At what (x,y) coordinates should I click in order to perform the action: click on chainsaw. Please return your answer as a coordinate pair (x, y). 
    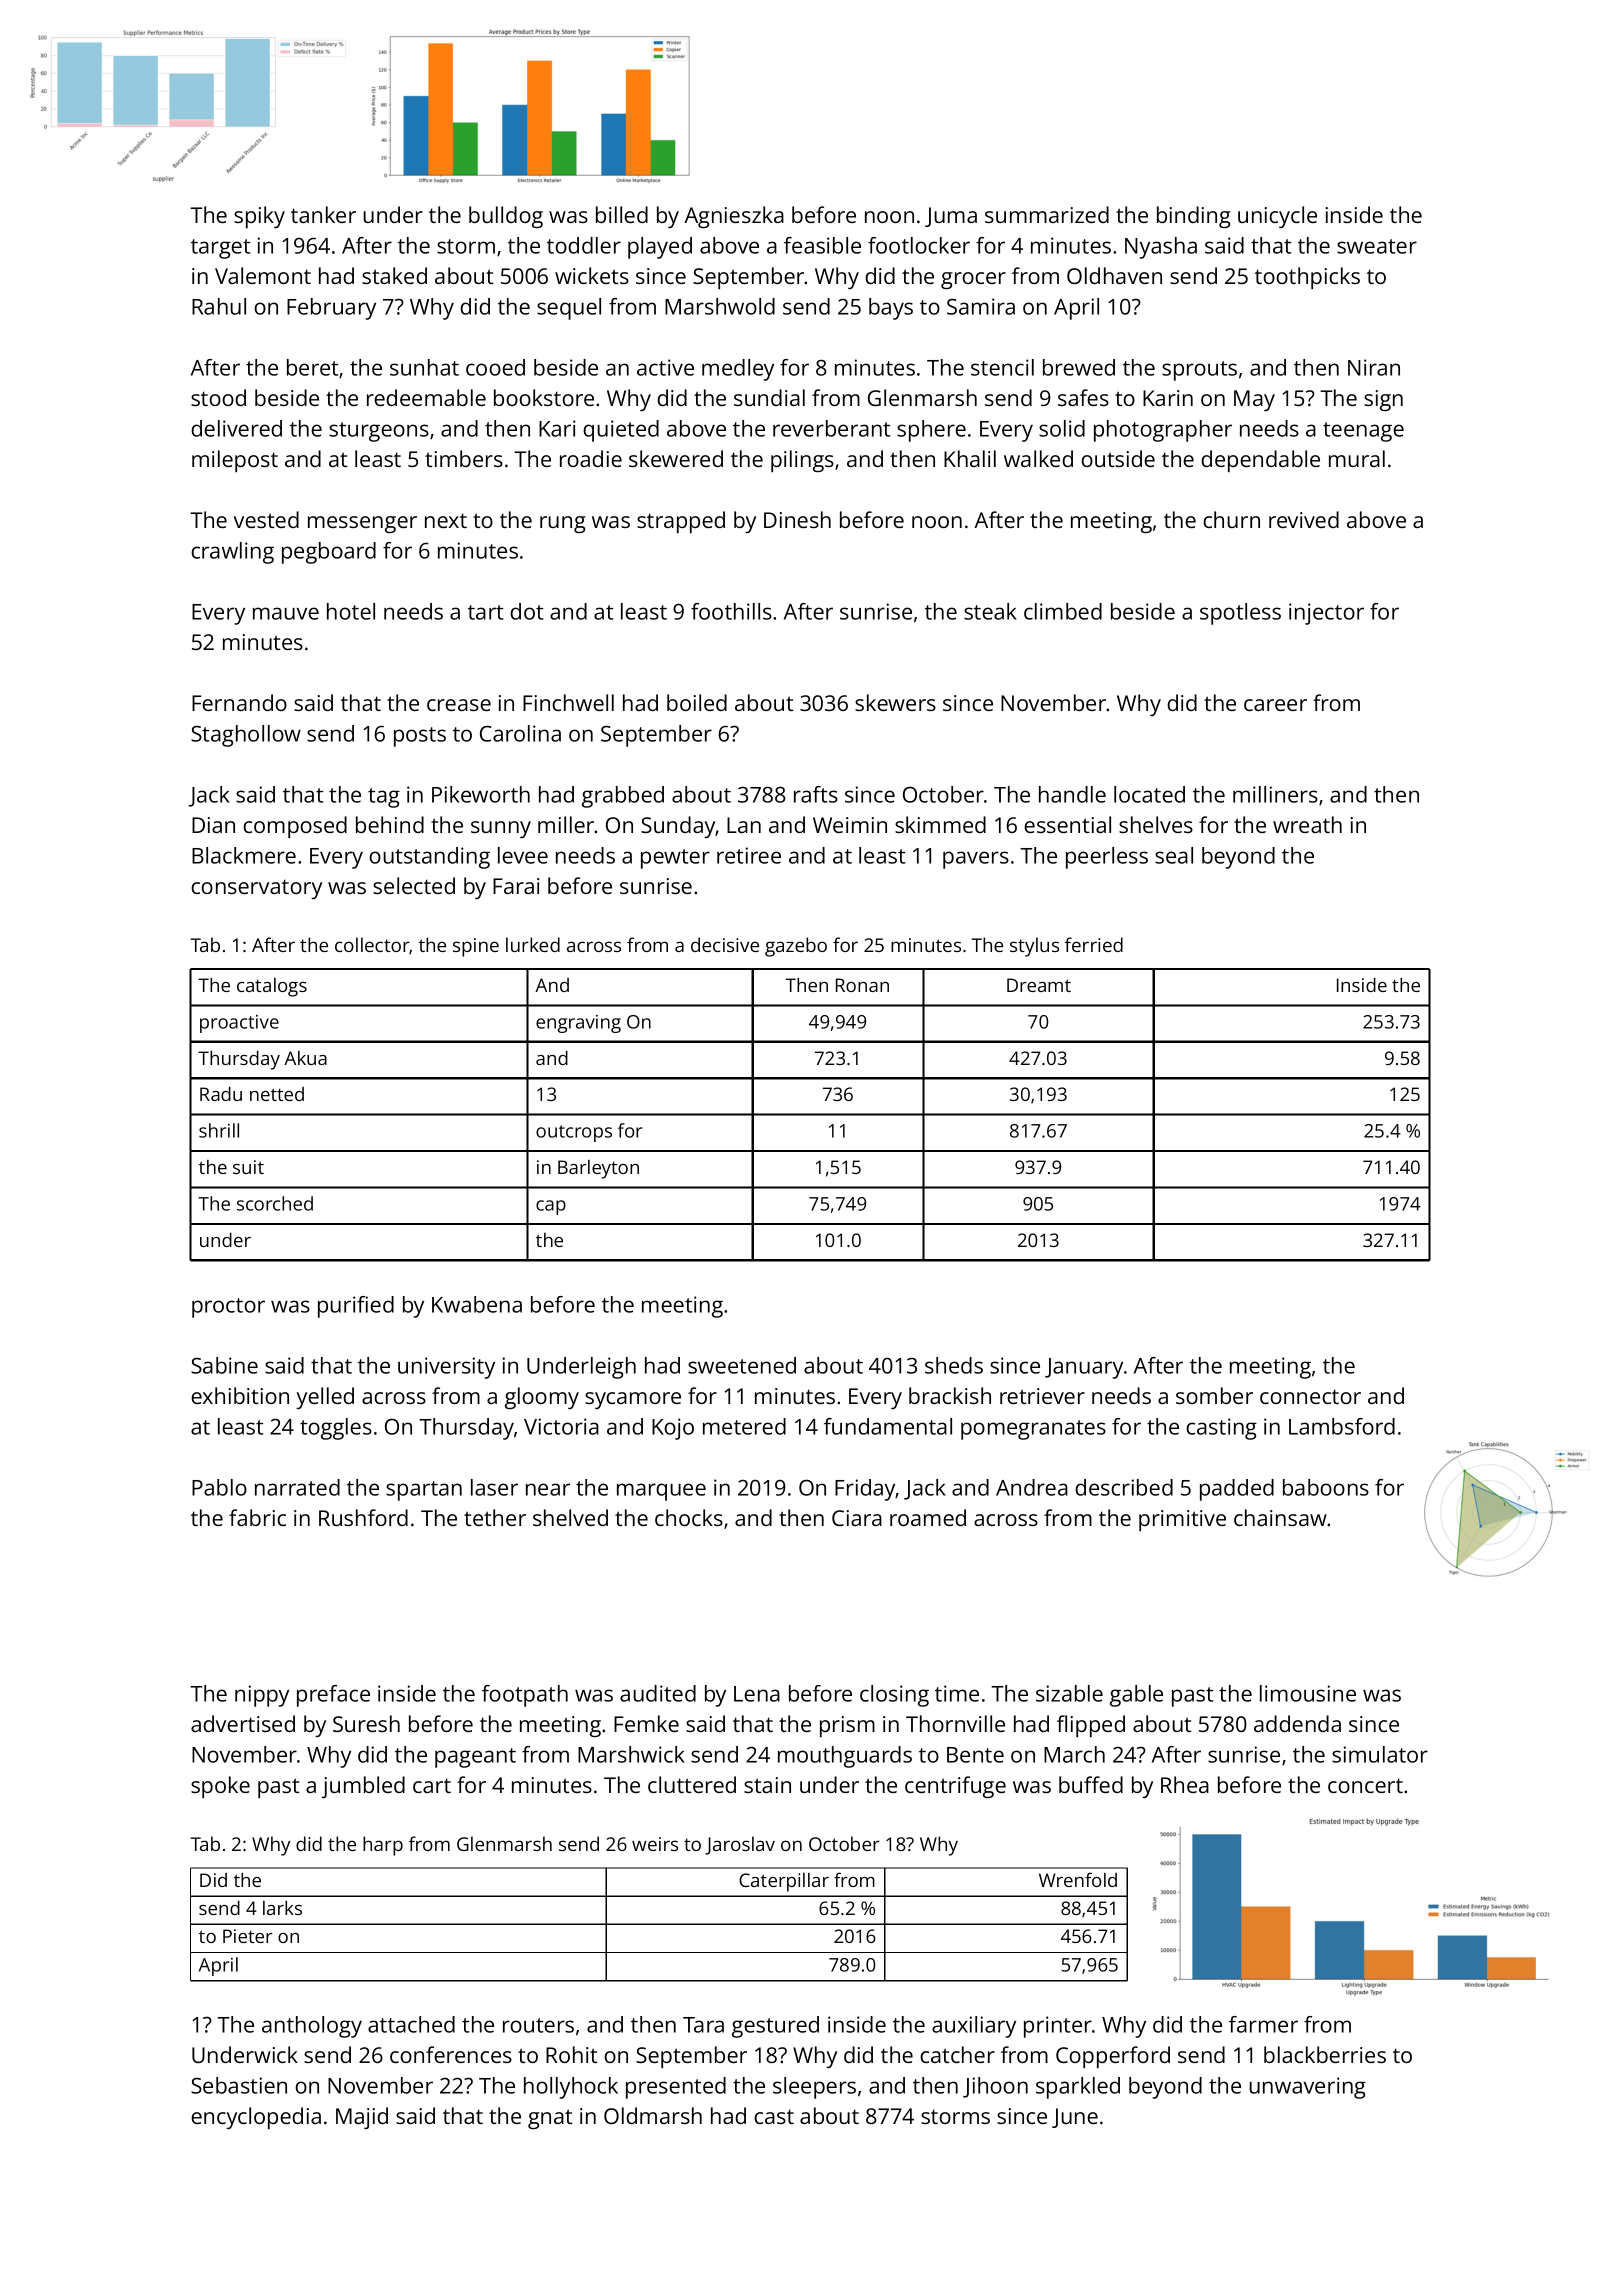
    Looking at the image, I should click on (1280, 1517).
